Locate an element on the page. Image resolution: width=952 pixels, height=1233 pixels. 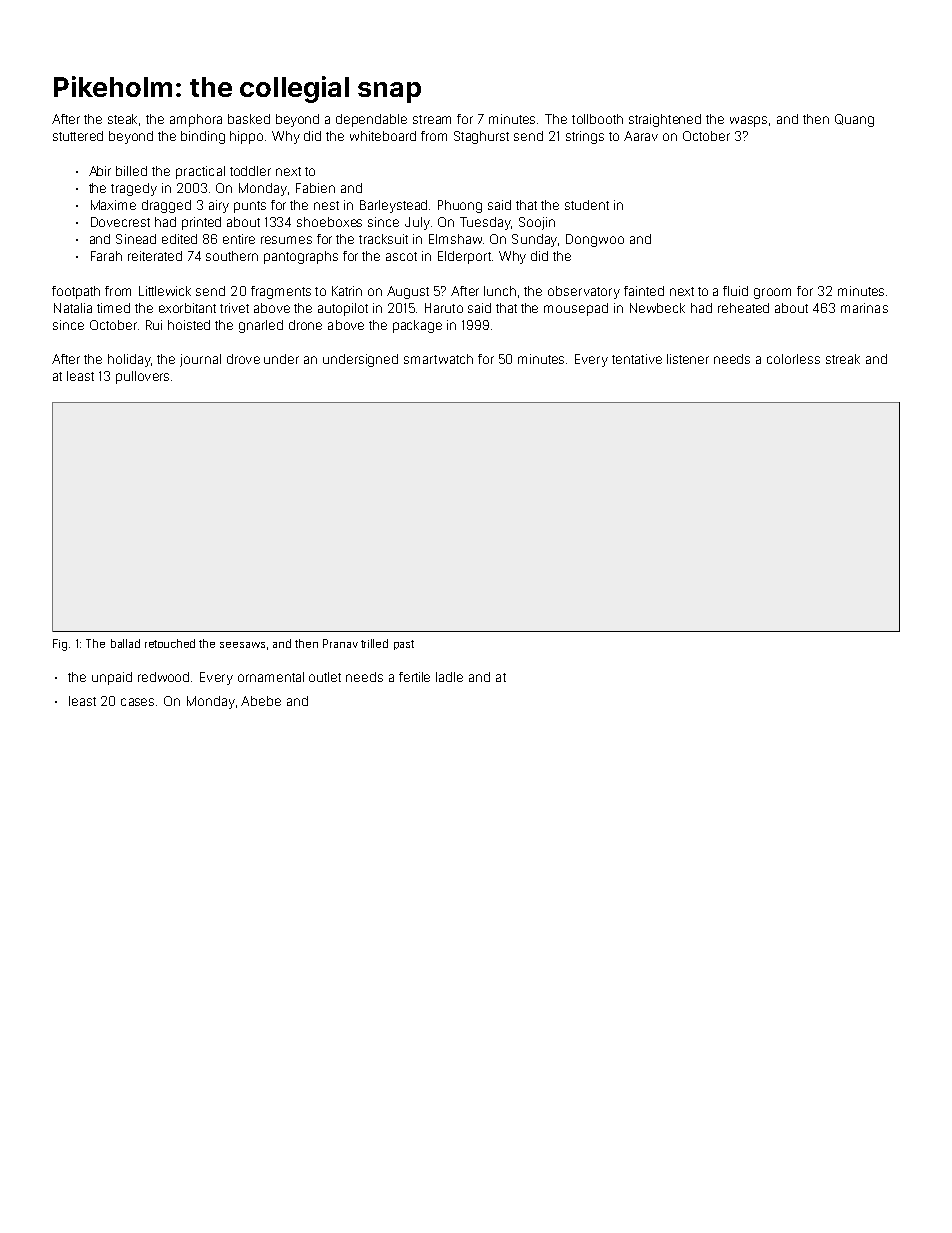
reheated is located at coordinates (743, 308).
